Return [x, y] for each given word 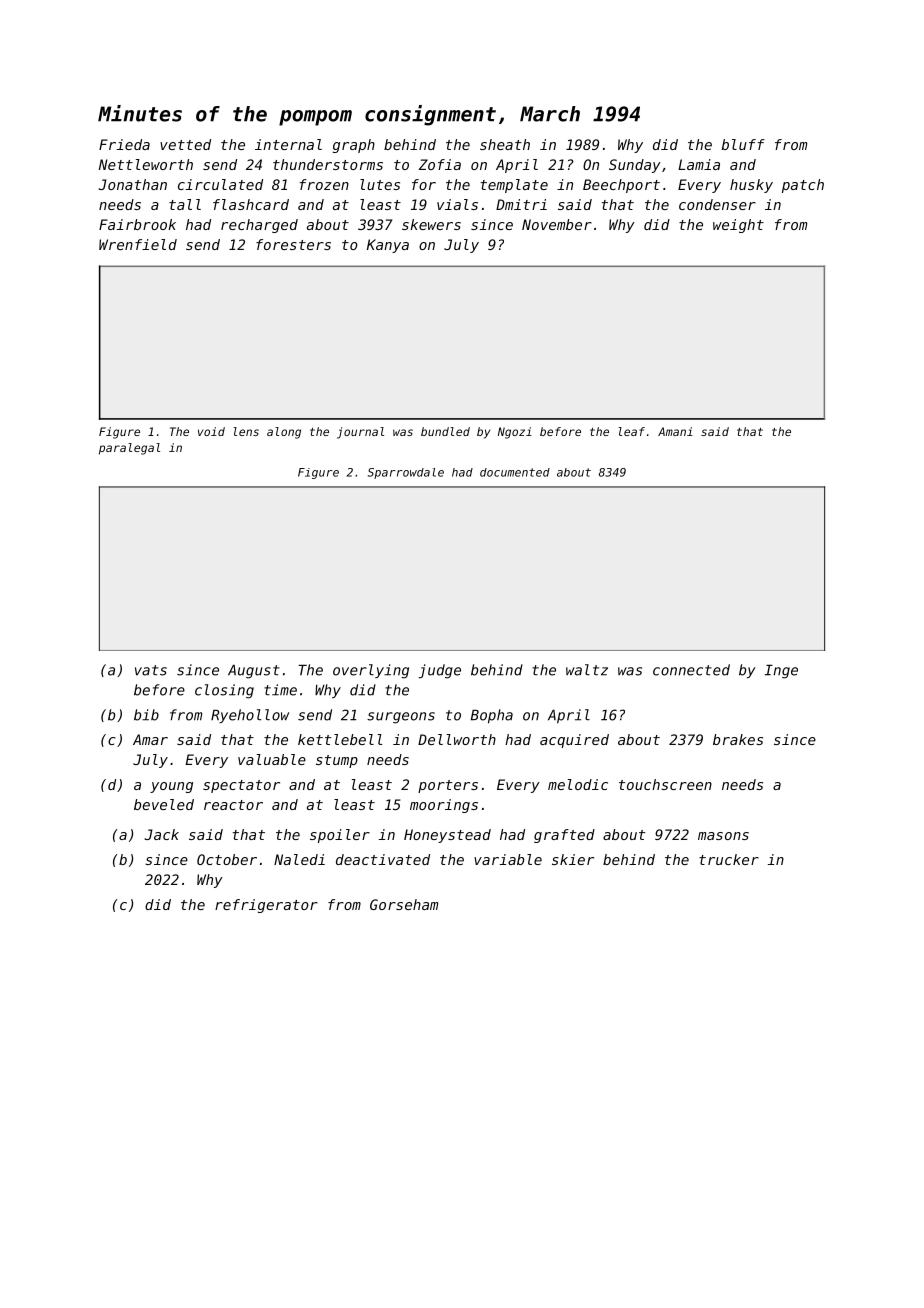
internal [288, 144]
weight [738, 226]
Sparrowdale [406, 473]
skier [573, 859]
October [227, 859]
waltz [587, 670]
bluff [743, 144]
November [557, 224]
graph [354, 146]
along [284, 433]
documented [515, 472]
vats [151, 670]
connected [691, 670]
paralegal [129, 449]
